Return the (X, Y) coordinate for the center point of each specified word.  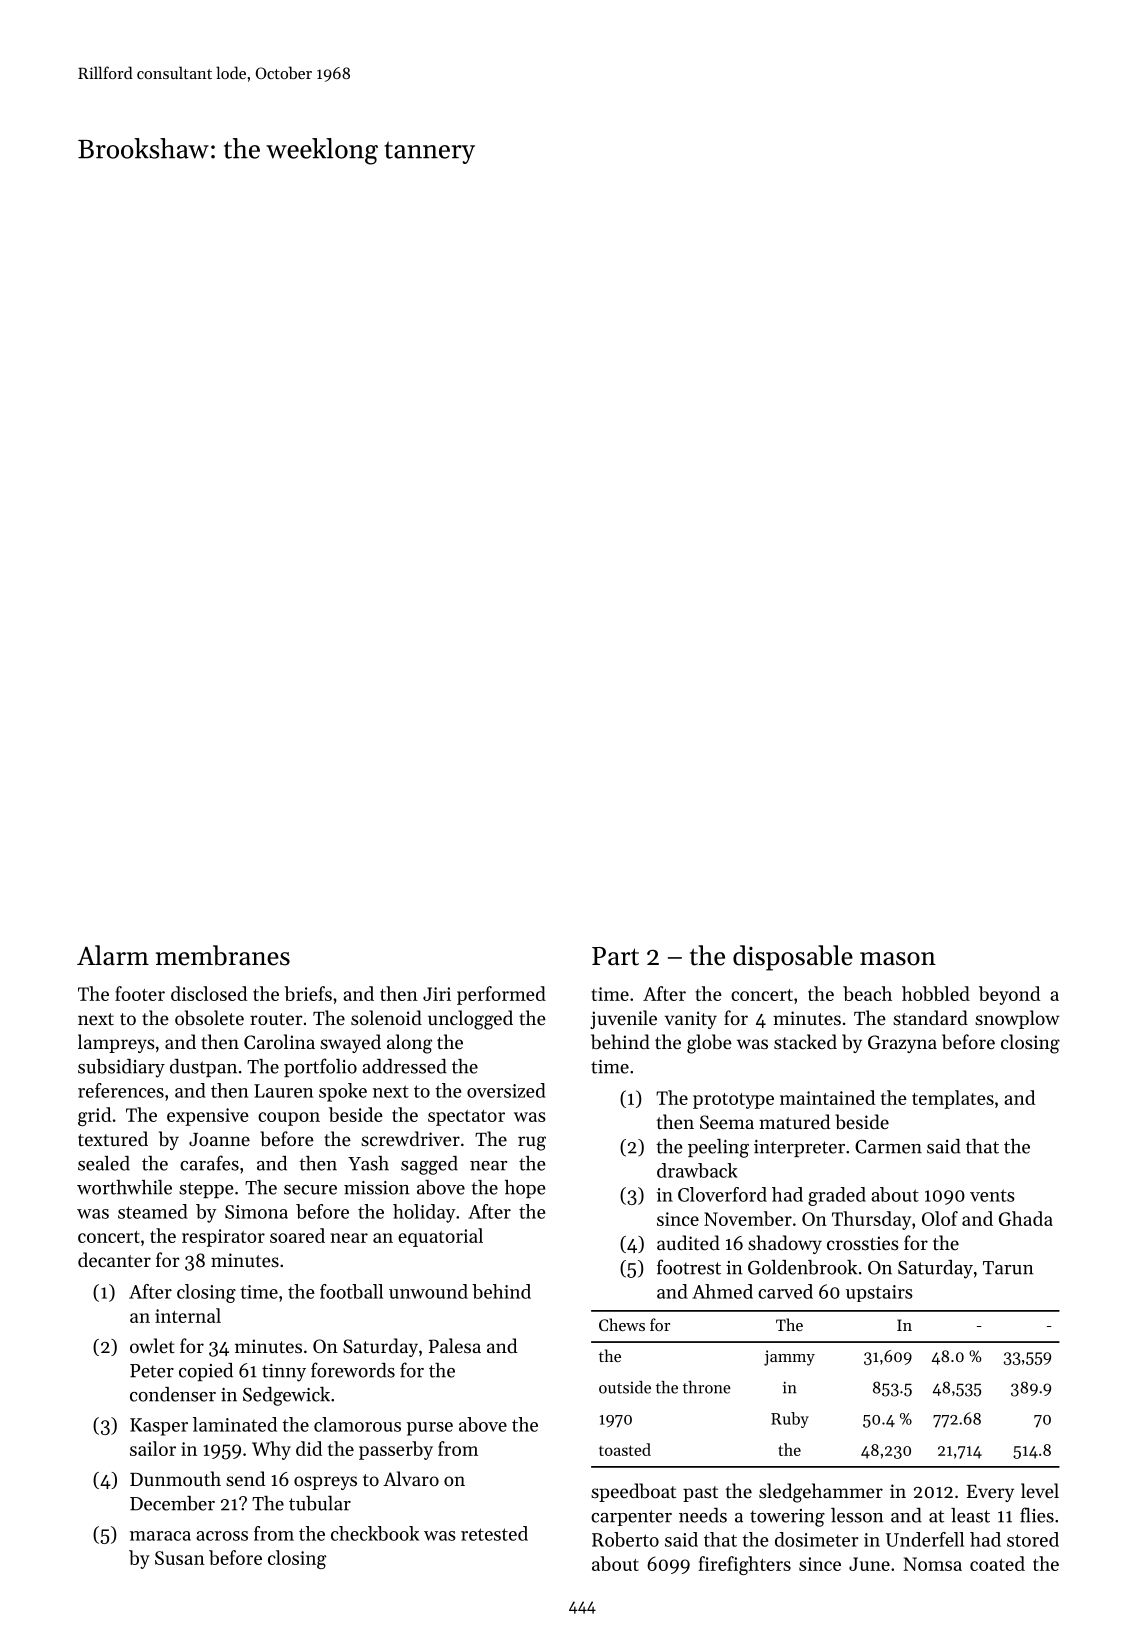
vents (992, 1195)
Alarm (113, 955)
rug (532, 1143)
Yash (368, 1163)
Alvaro (411, 1478)
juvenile (623, 1019)
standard (930, 1017)
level (1040, 1490)
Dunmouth (175, 1478)
